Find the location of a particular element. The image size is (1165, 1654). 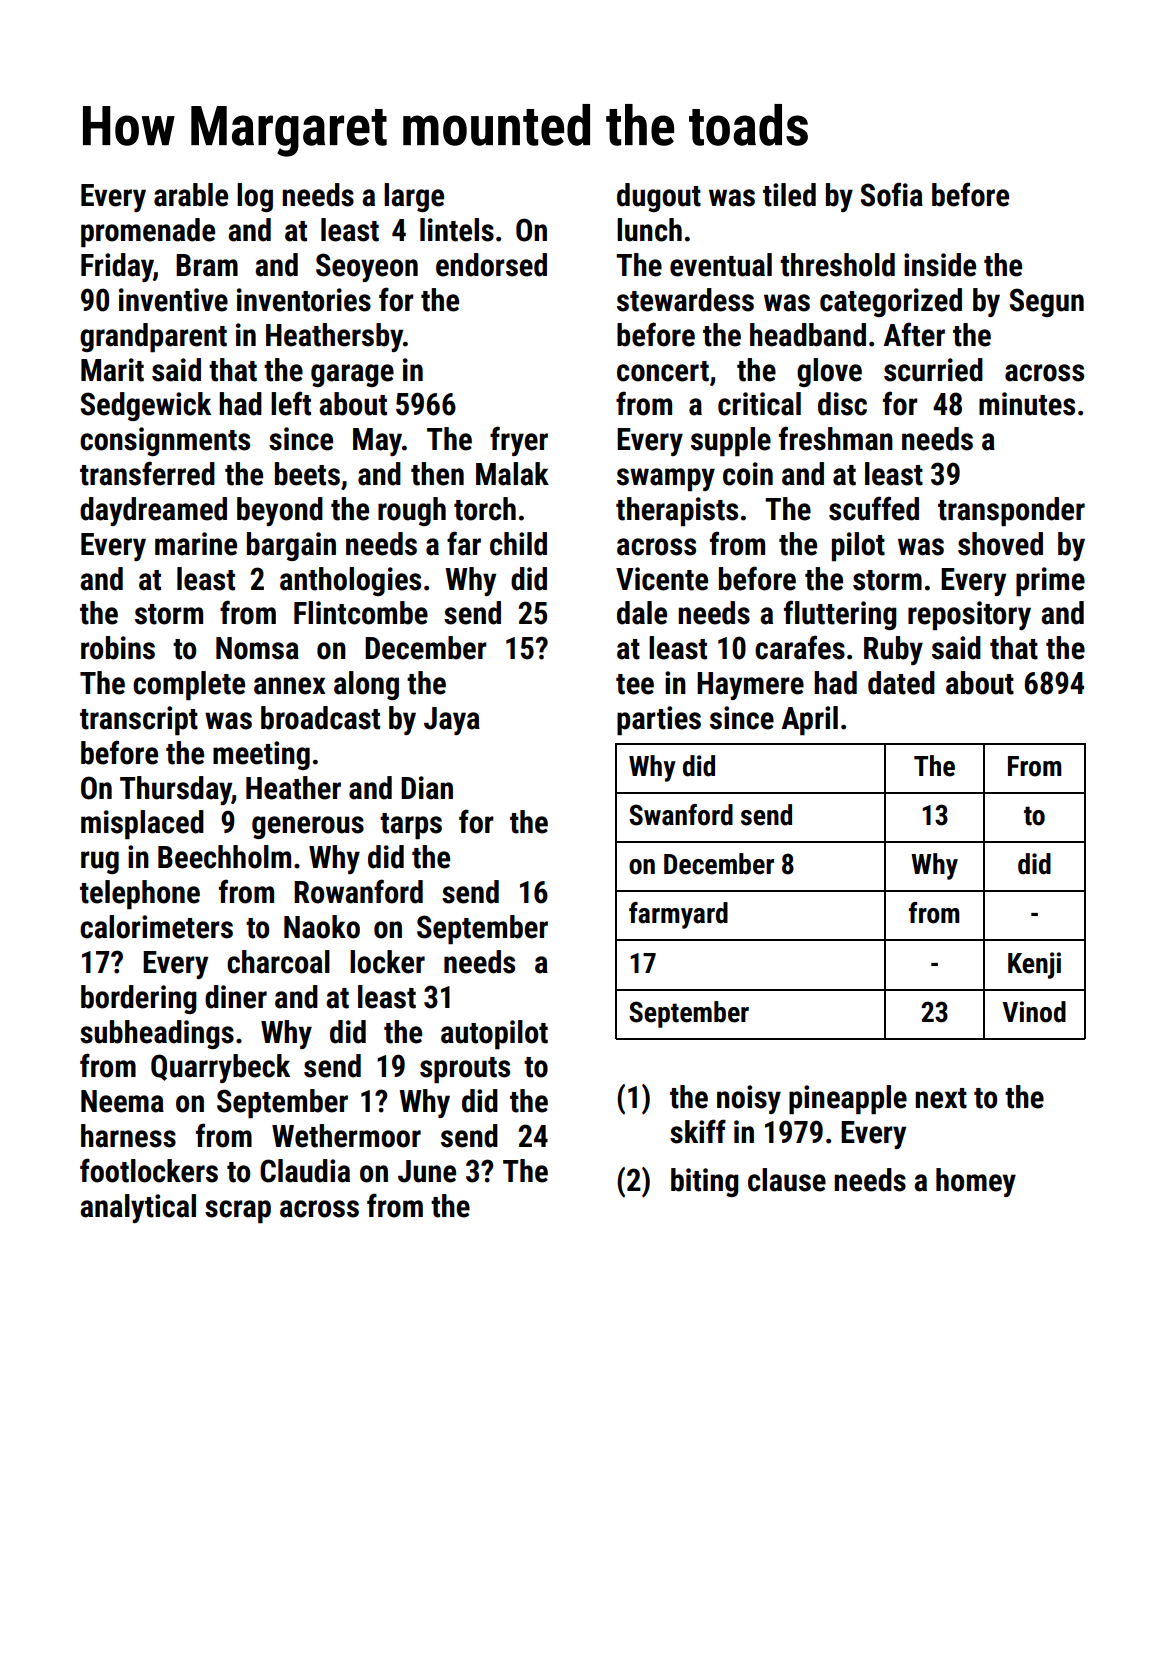

Friday is located at coordinates (117, 267).
